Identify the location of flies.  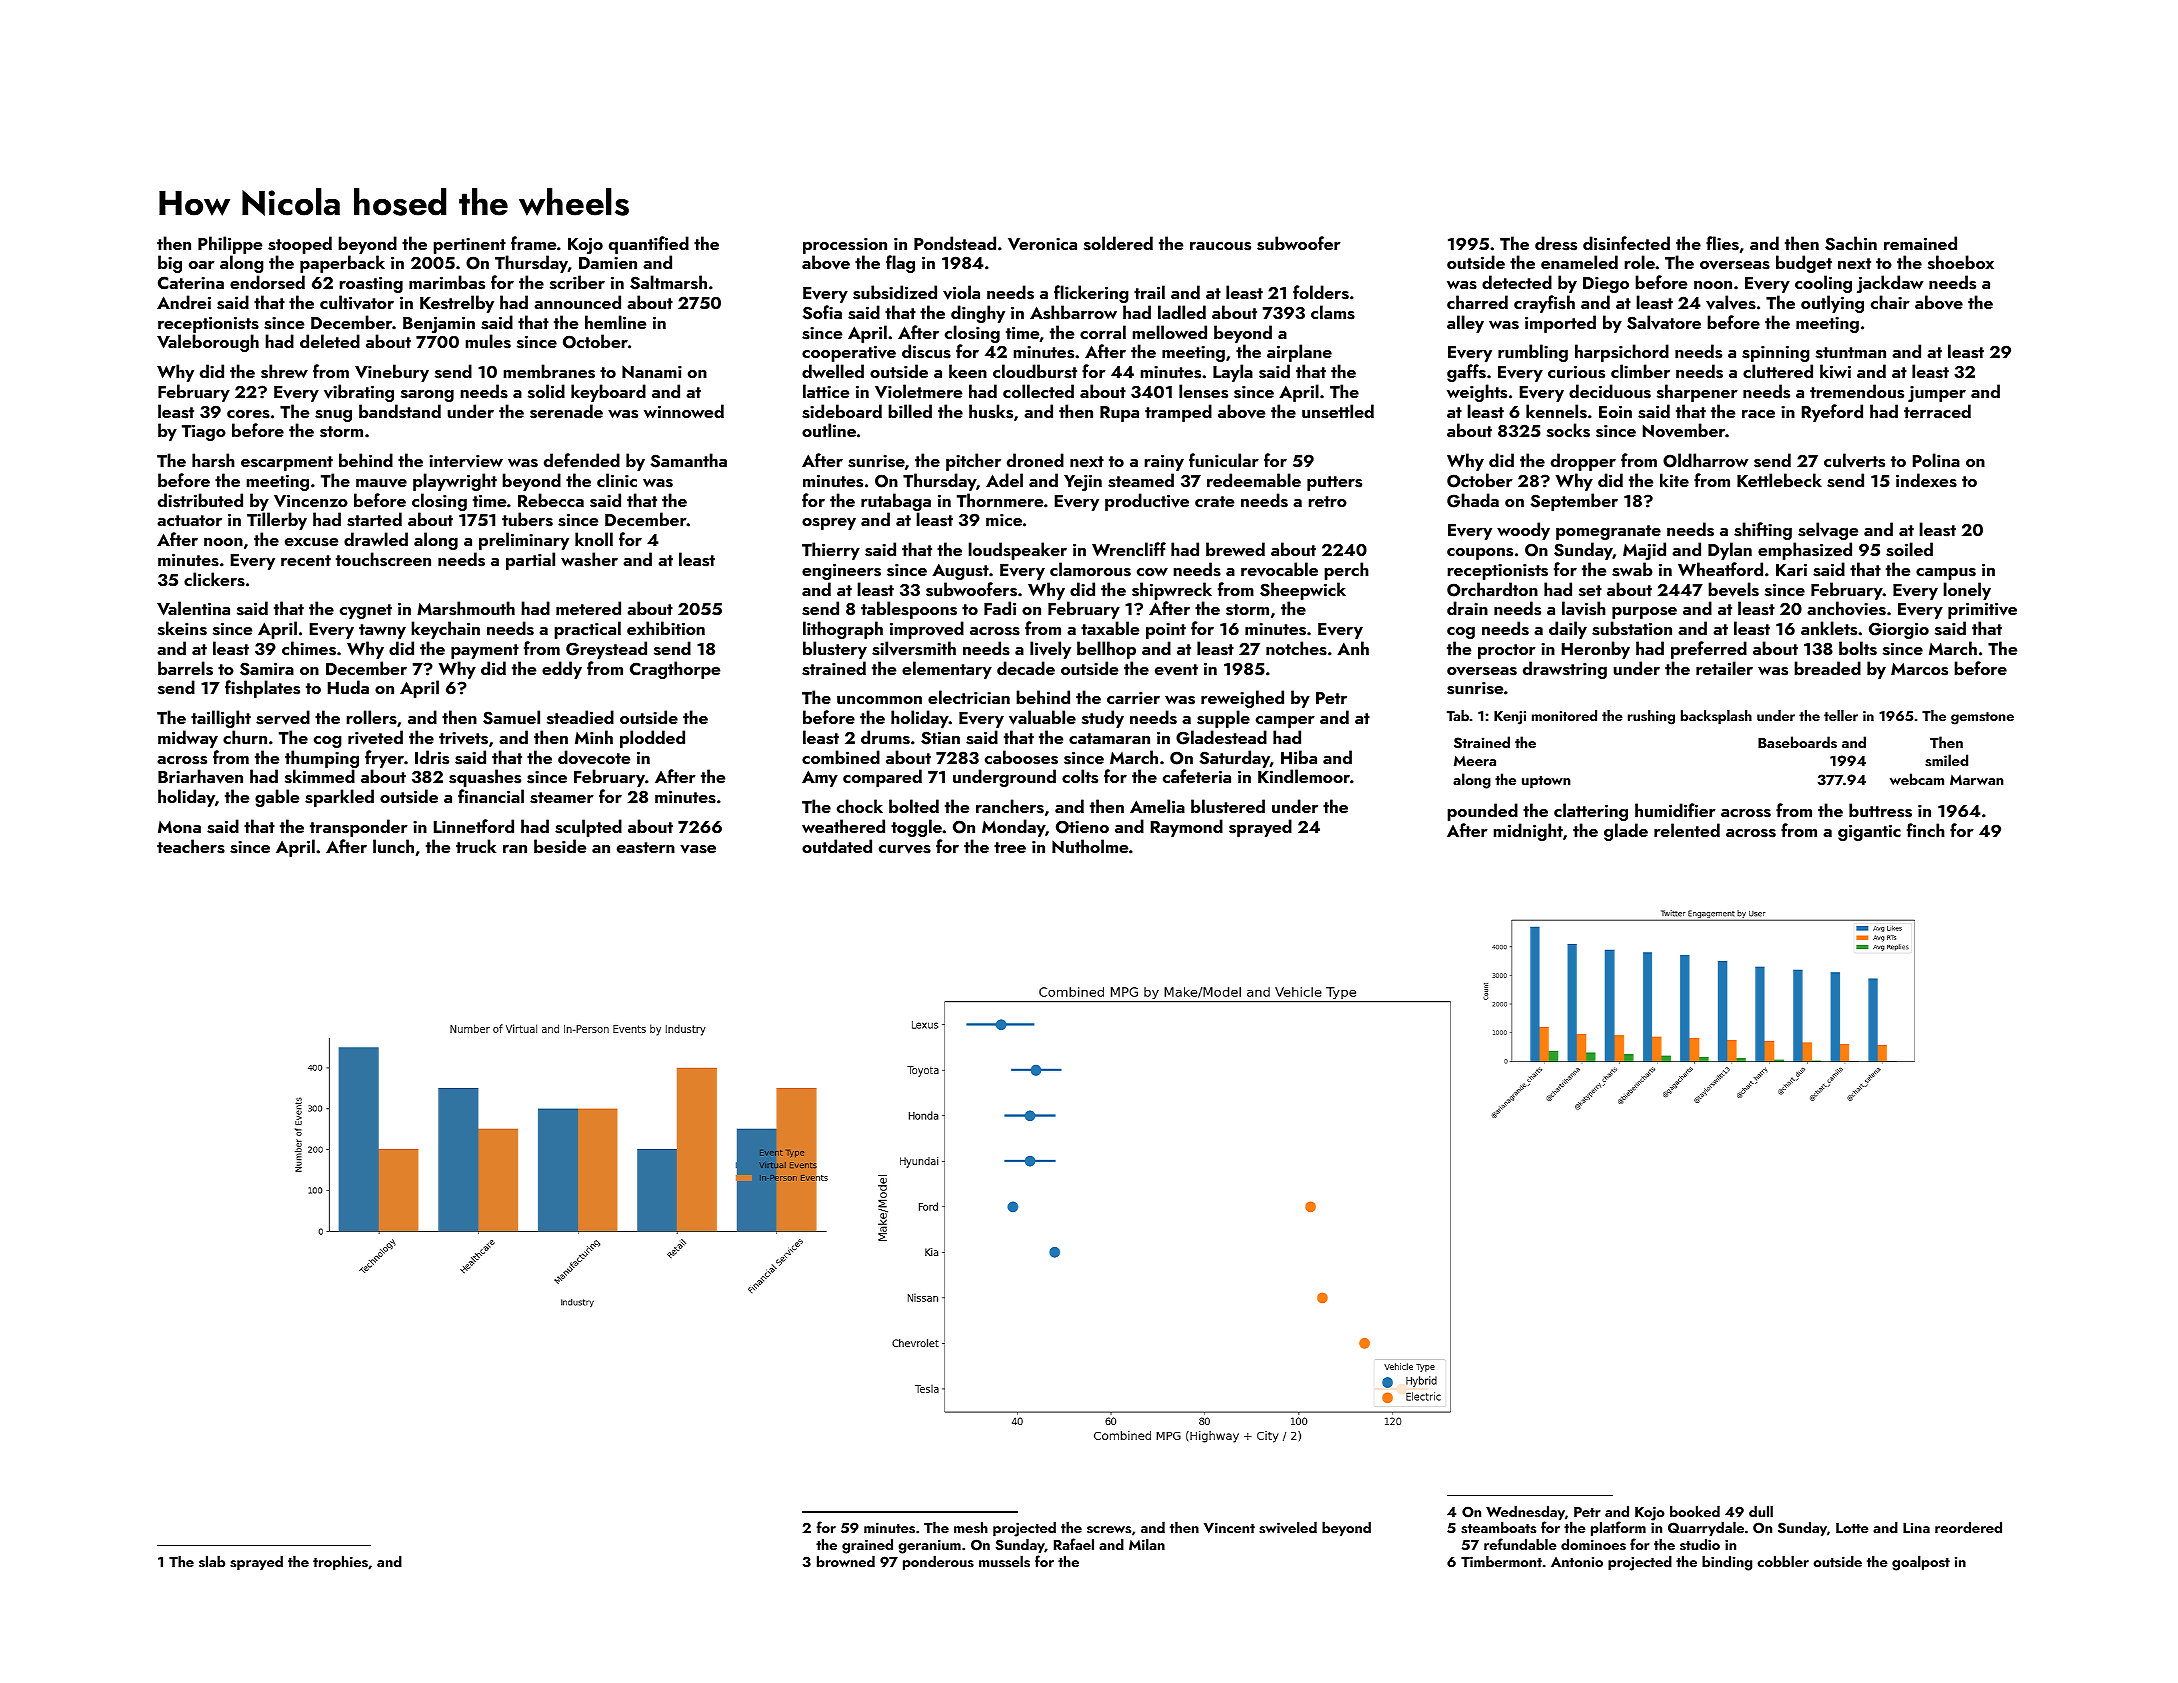
(1722, 243).
